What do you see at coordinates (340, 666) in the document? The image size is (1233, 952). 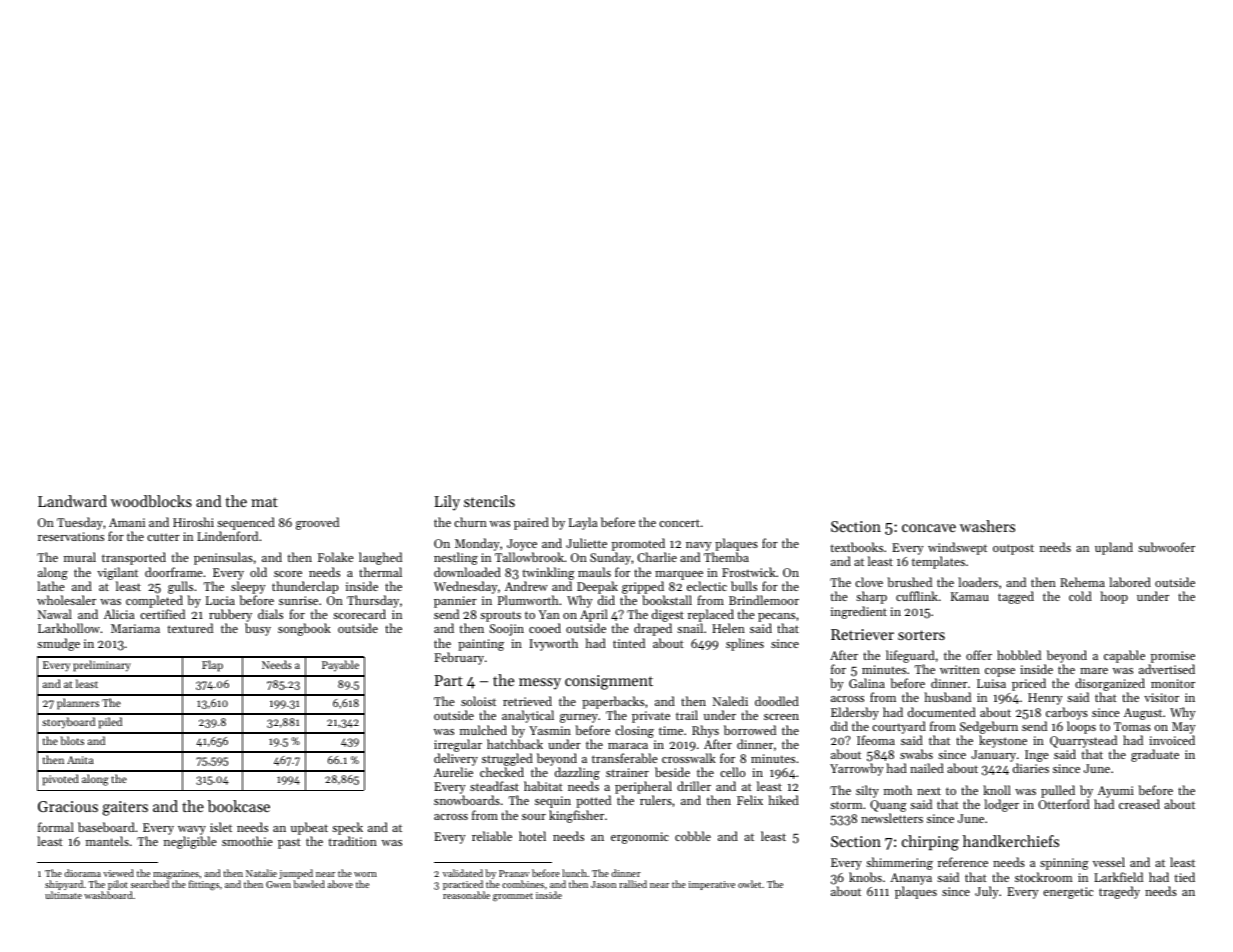 I see `Payable` at bounding box center [340, 666].
